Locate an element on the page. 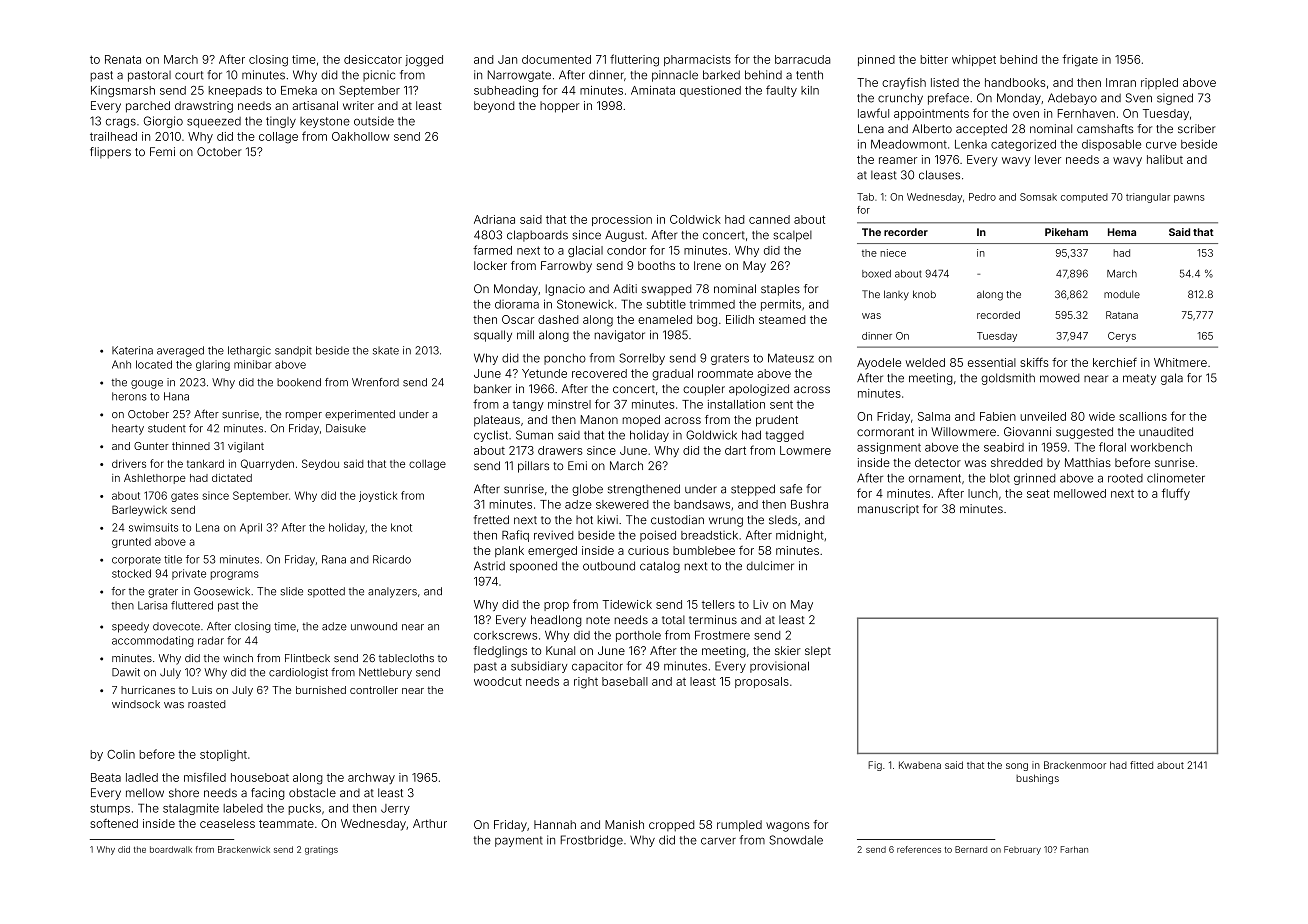 This page has width=1308, height=924. globe is located at coordinates (587, 490).
